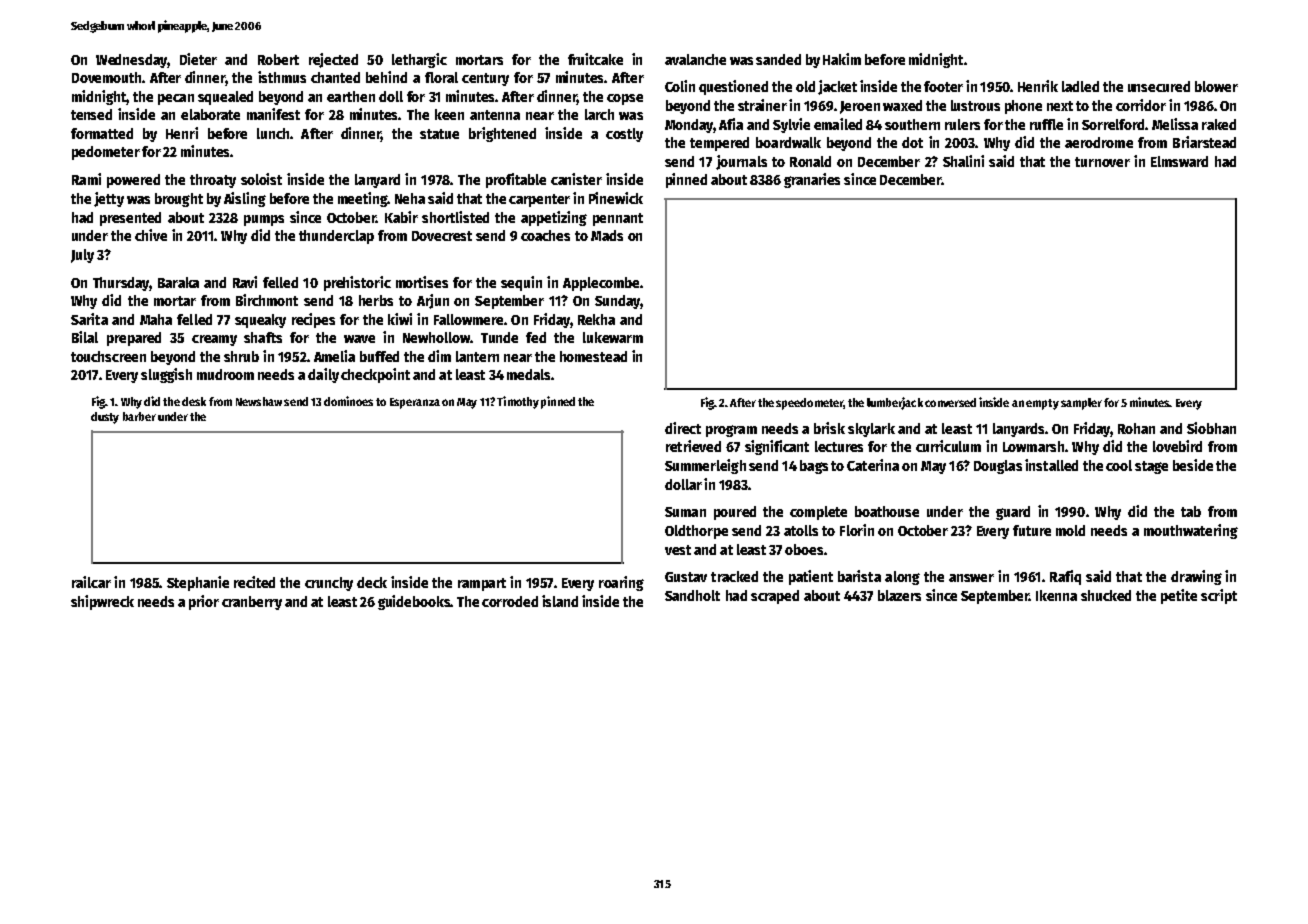 Image resolution: width=1308 pixels, height=924 pixels. I want to click on ladled, so click(1080, 86).
